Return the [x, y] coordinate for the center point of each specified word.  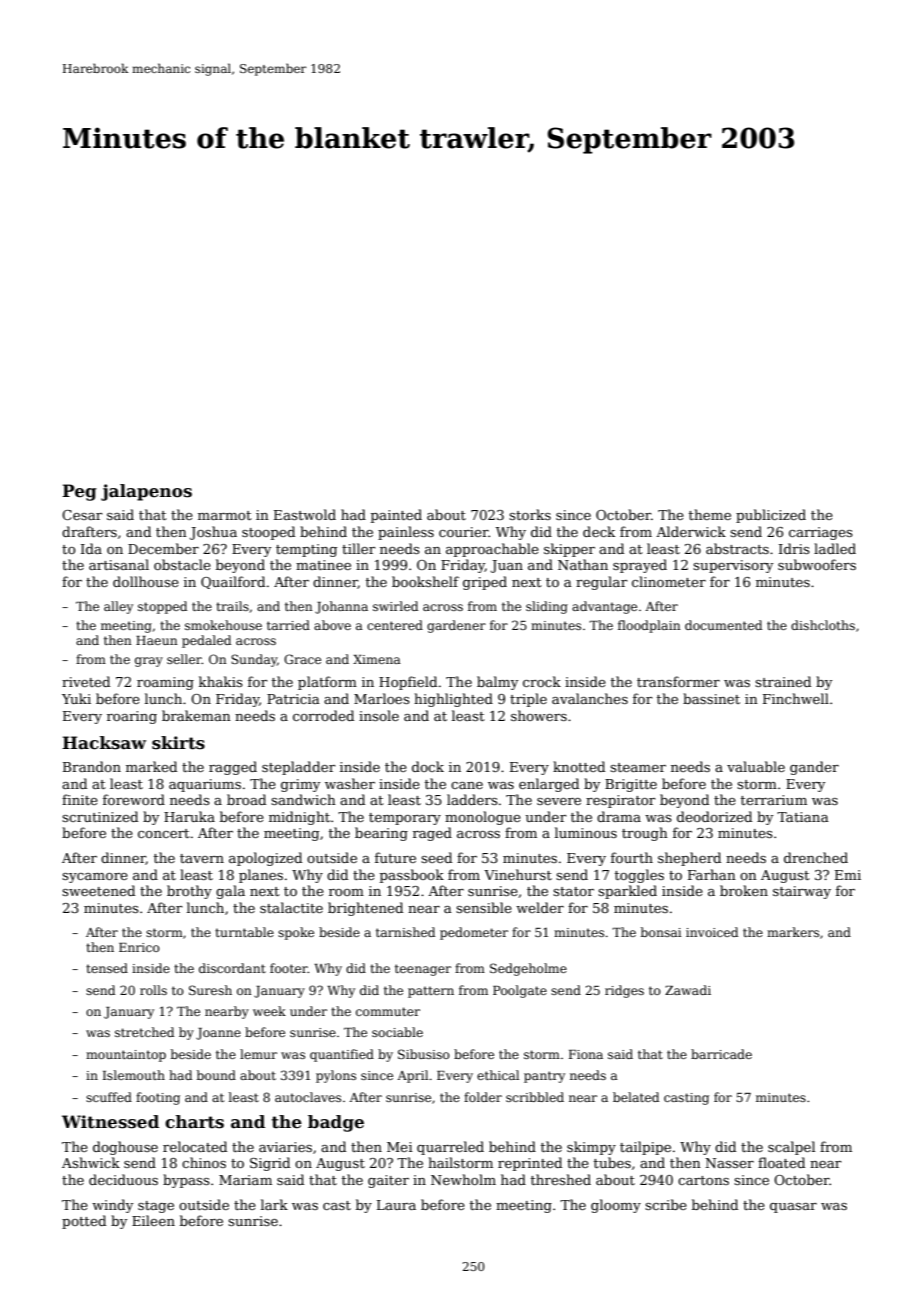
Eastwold [305, 514]
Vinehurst [518, 874]
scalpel [791, 1148]
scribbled [535, 1097]
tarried [288, 625]
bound [216, 1075]
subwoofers [817, 564]
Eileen [153, 1220]
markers [793, 932]
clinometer [669, 581]
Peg [79, 492]
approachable [492, 550]
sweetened [98, 890]
